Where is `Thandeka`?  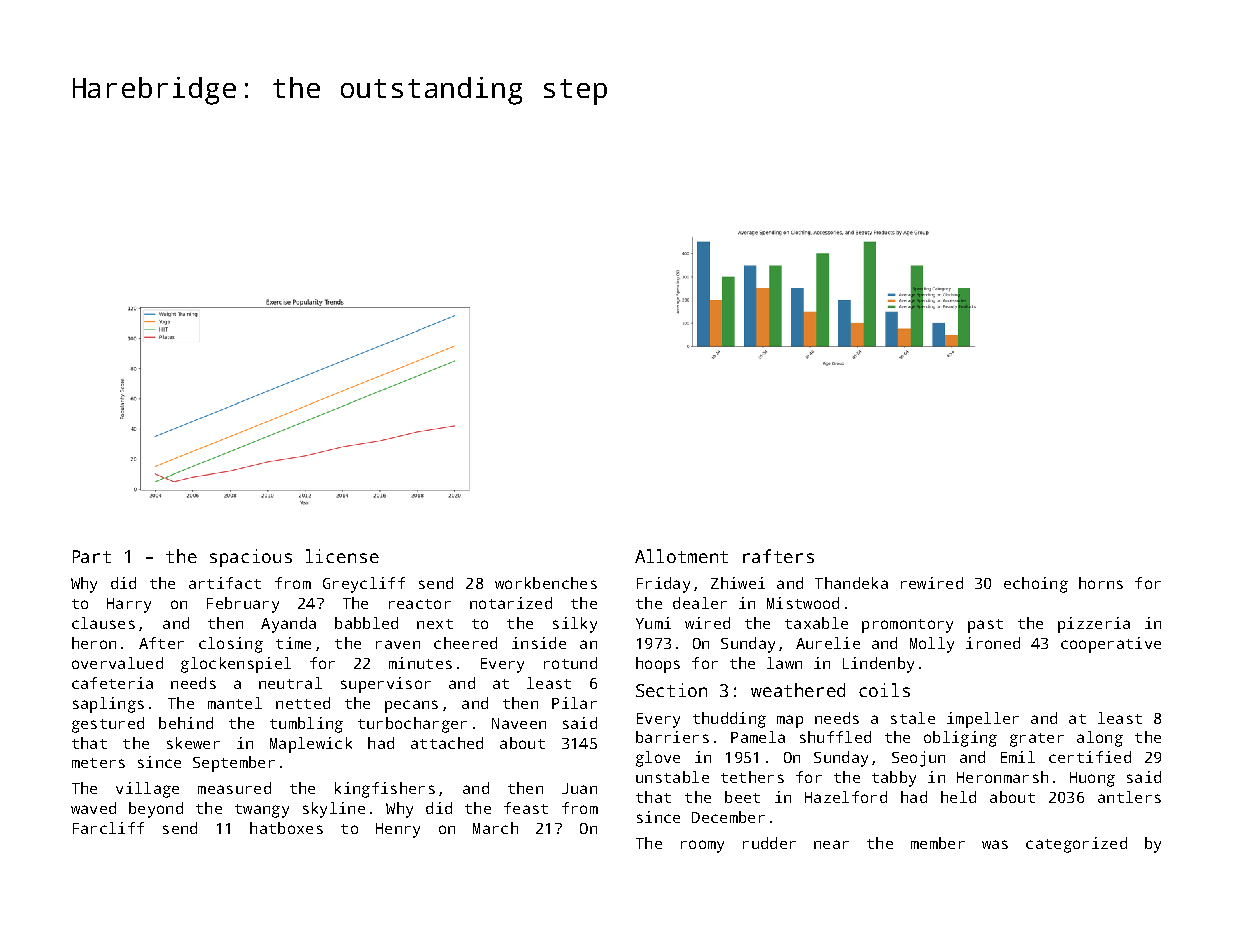
Thandeka is located at coordinates (851, 583).
